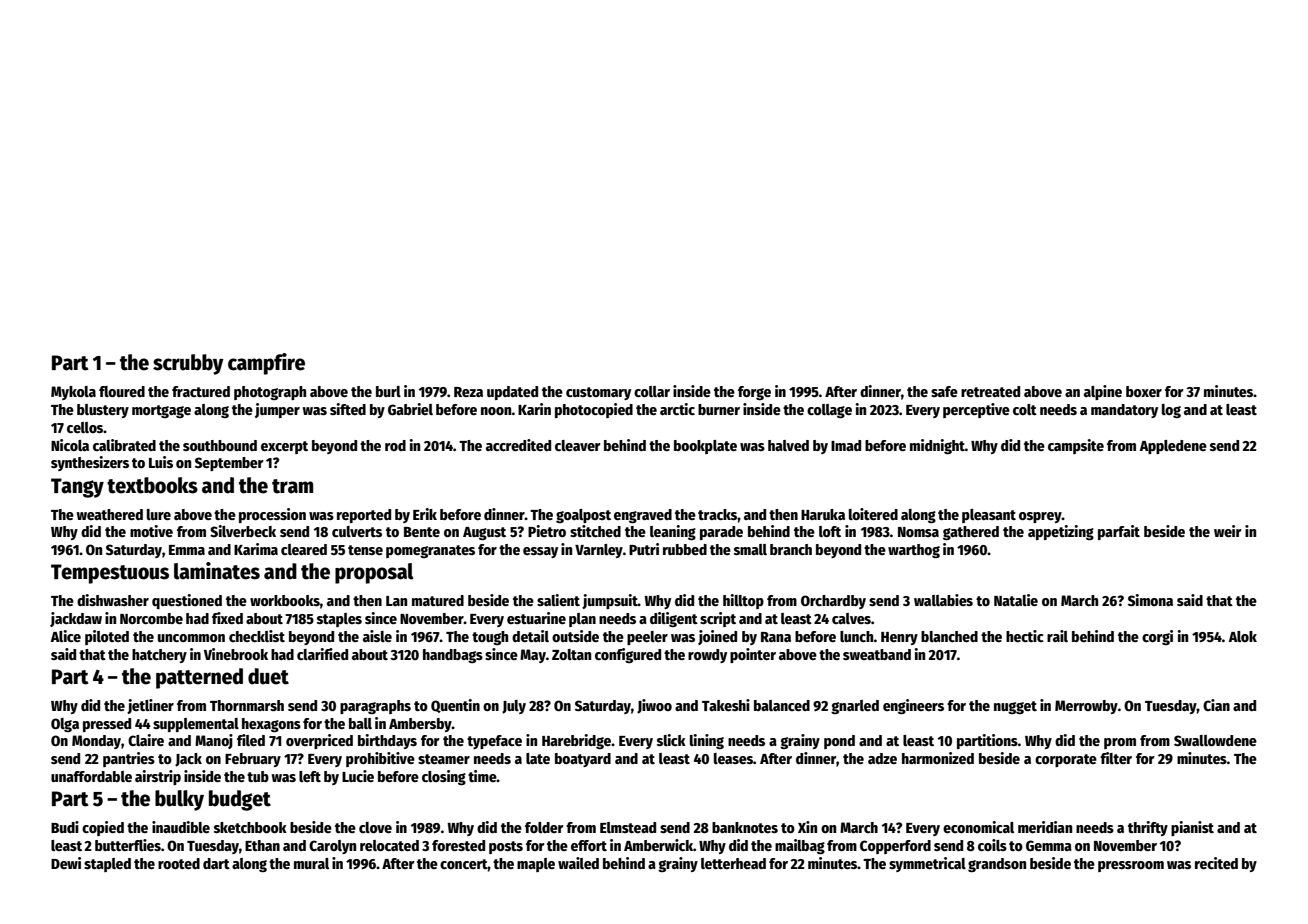  What do you see at coordinates (654, 706) in the screenshot?
I see `Jiwoo` at bounding box center [654, 706].
